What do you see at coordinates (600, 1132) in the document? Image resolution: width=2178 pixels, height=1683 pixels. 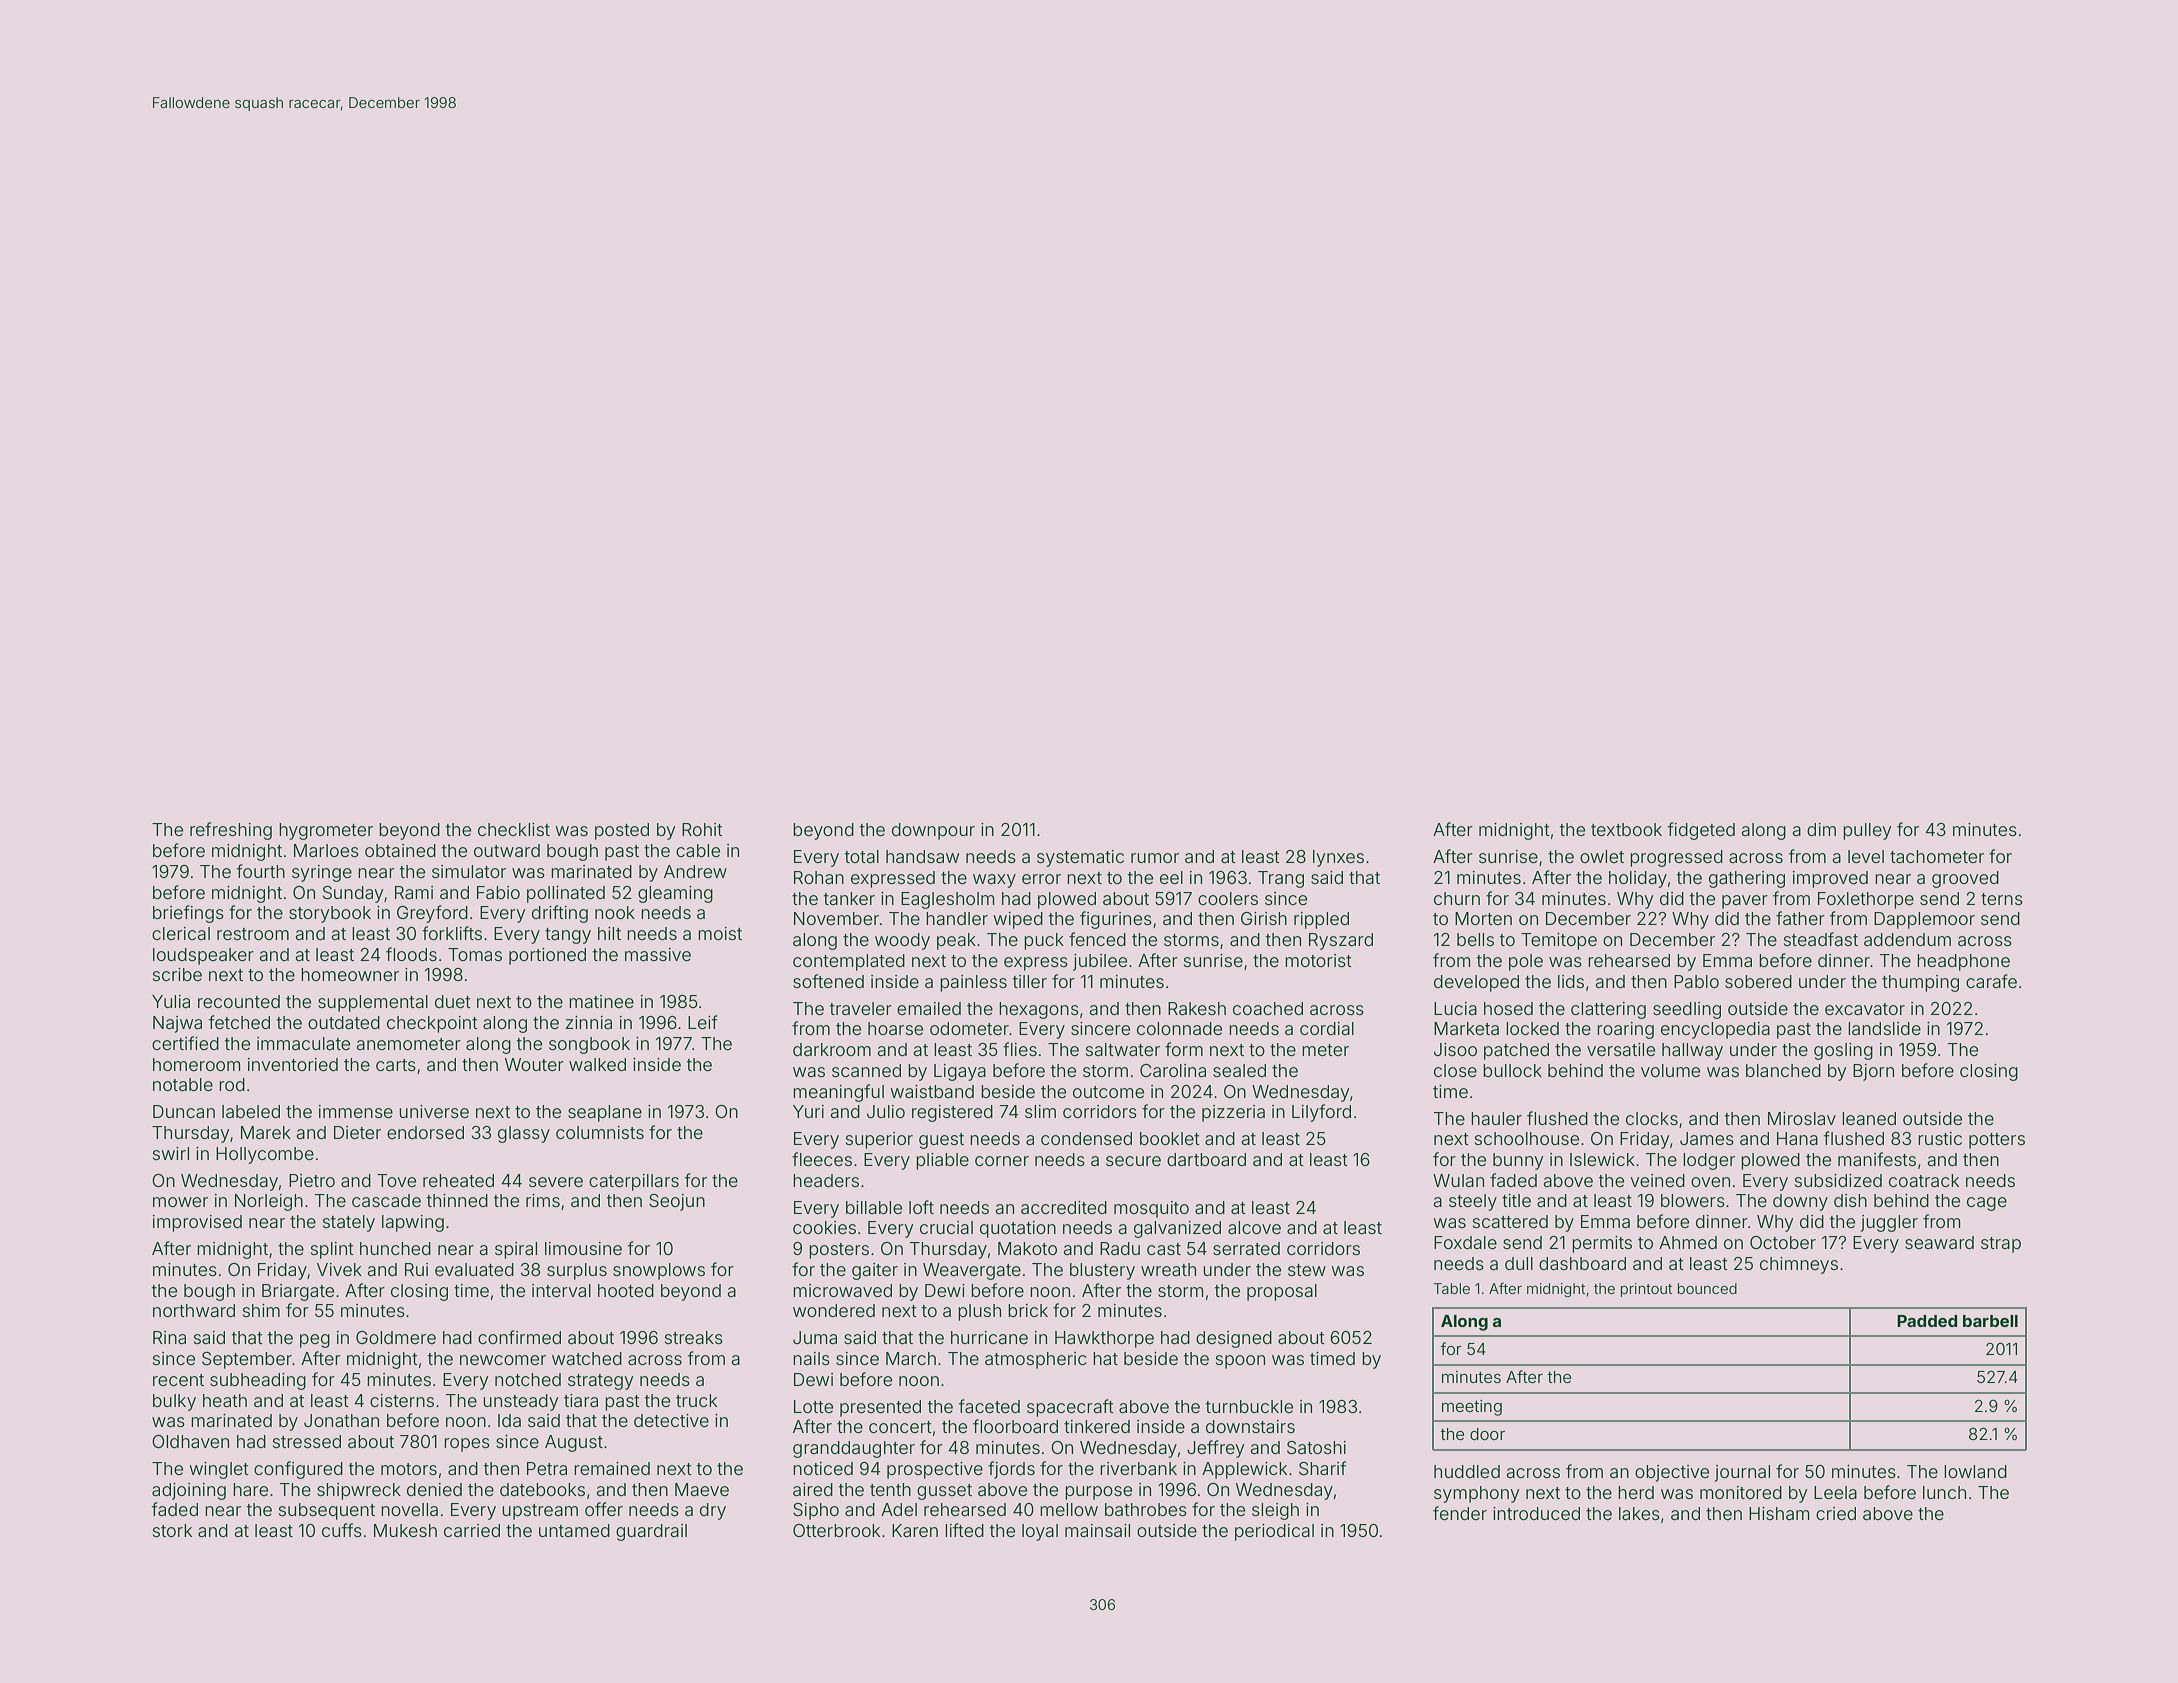 I see `columnists` at bounding box center [600, 1132].
